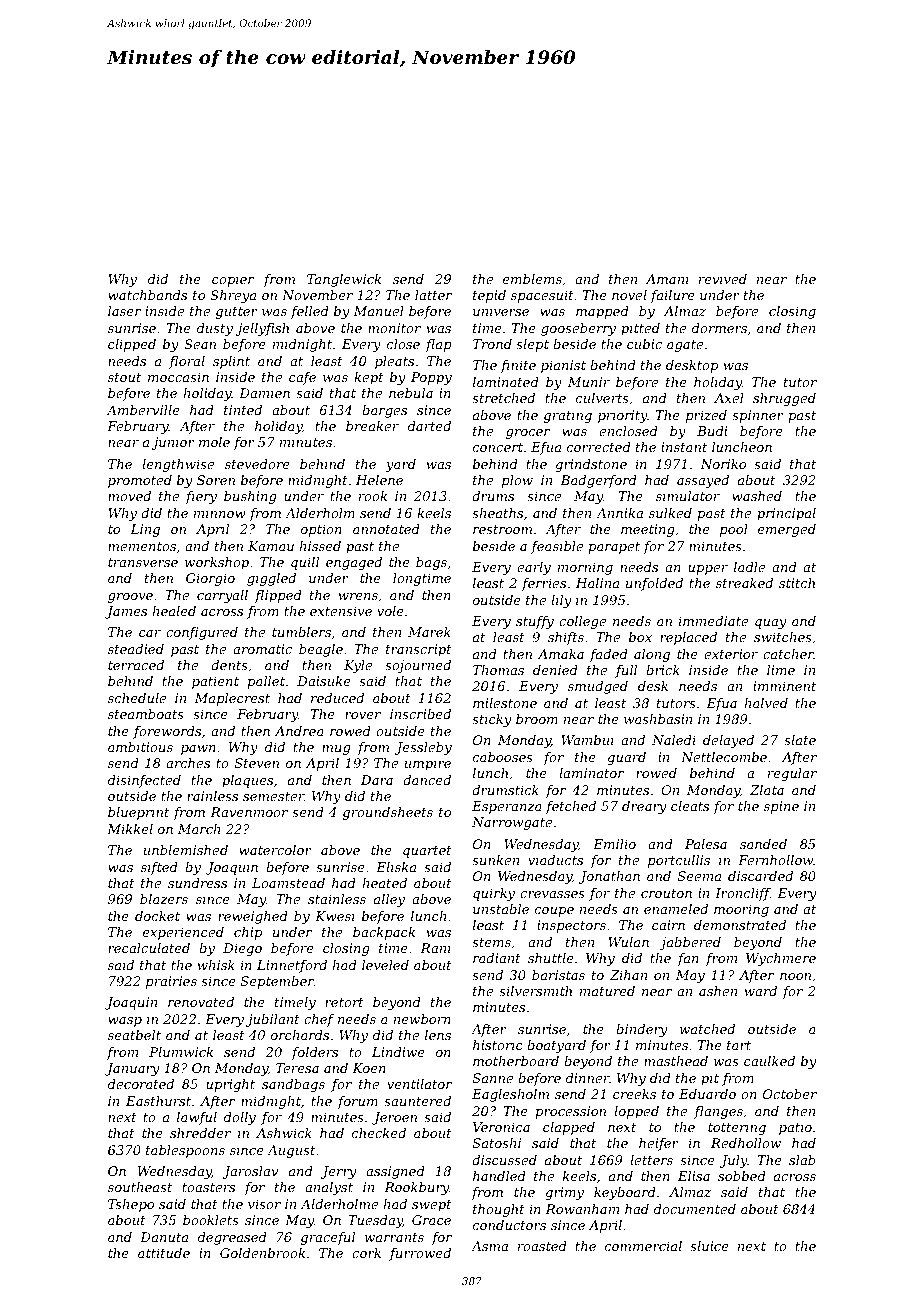 Image resolution: width=924 pixels, height=1308 pixels. I want to click on sluice, so click(709, 1246).
